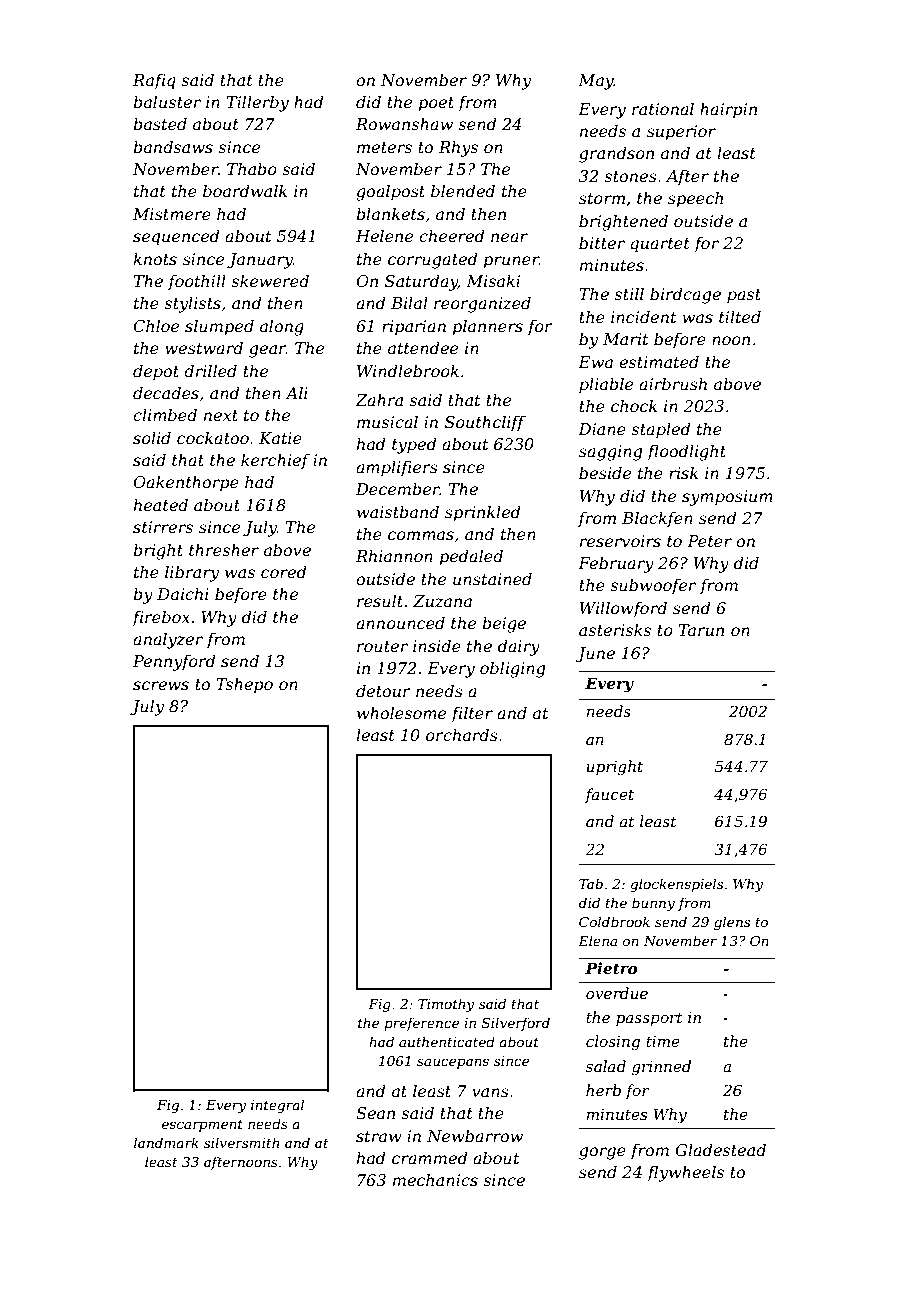  Describe the element at coordinates (244, 685) in the screenshot. I see `Tshepo` at that location.
